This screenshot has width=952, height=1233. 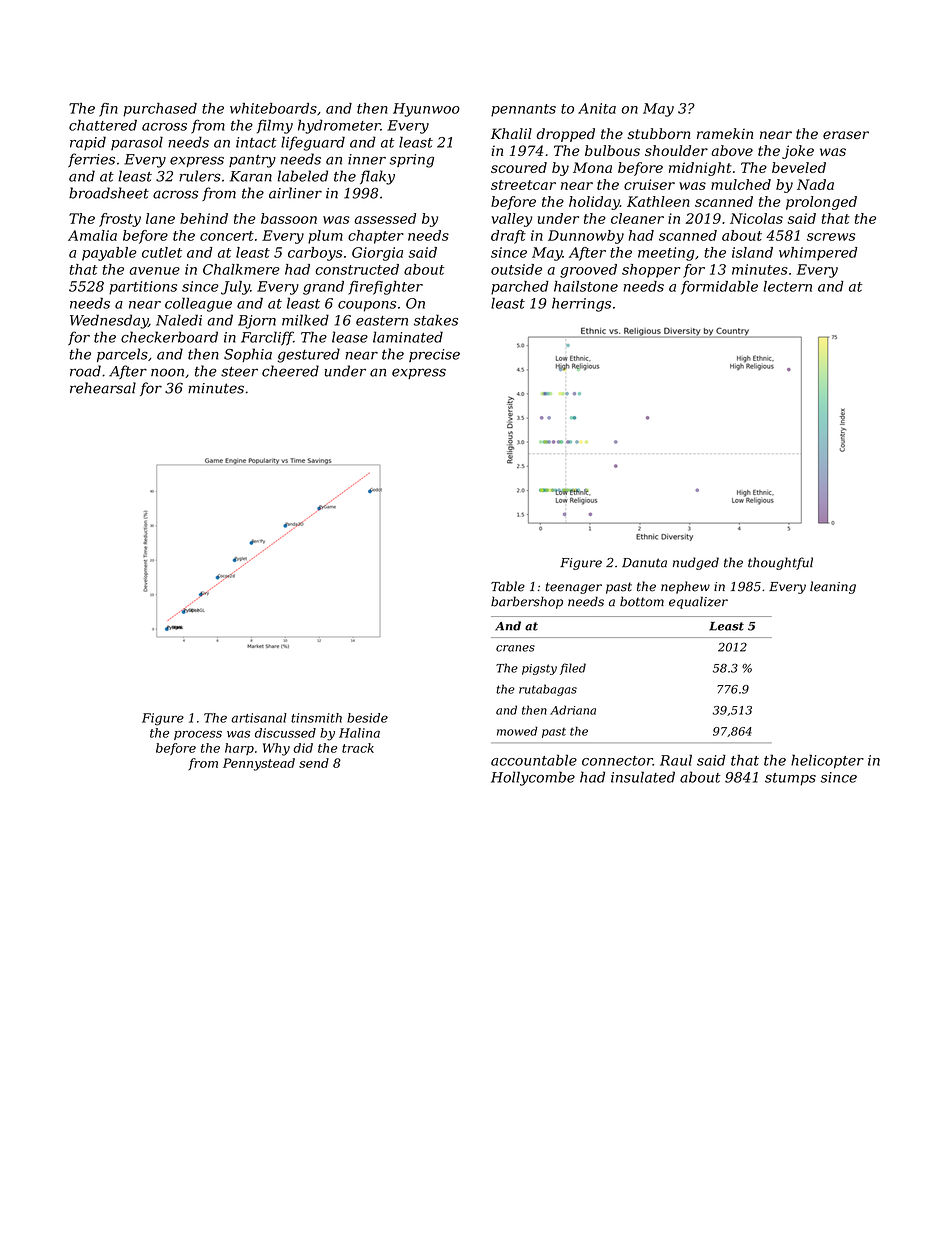 I want to click on lease, so click(x=350, y=337).
